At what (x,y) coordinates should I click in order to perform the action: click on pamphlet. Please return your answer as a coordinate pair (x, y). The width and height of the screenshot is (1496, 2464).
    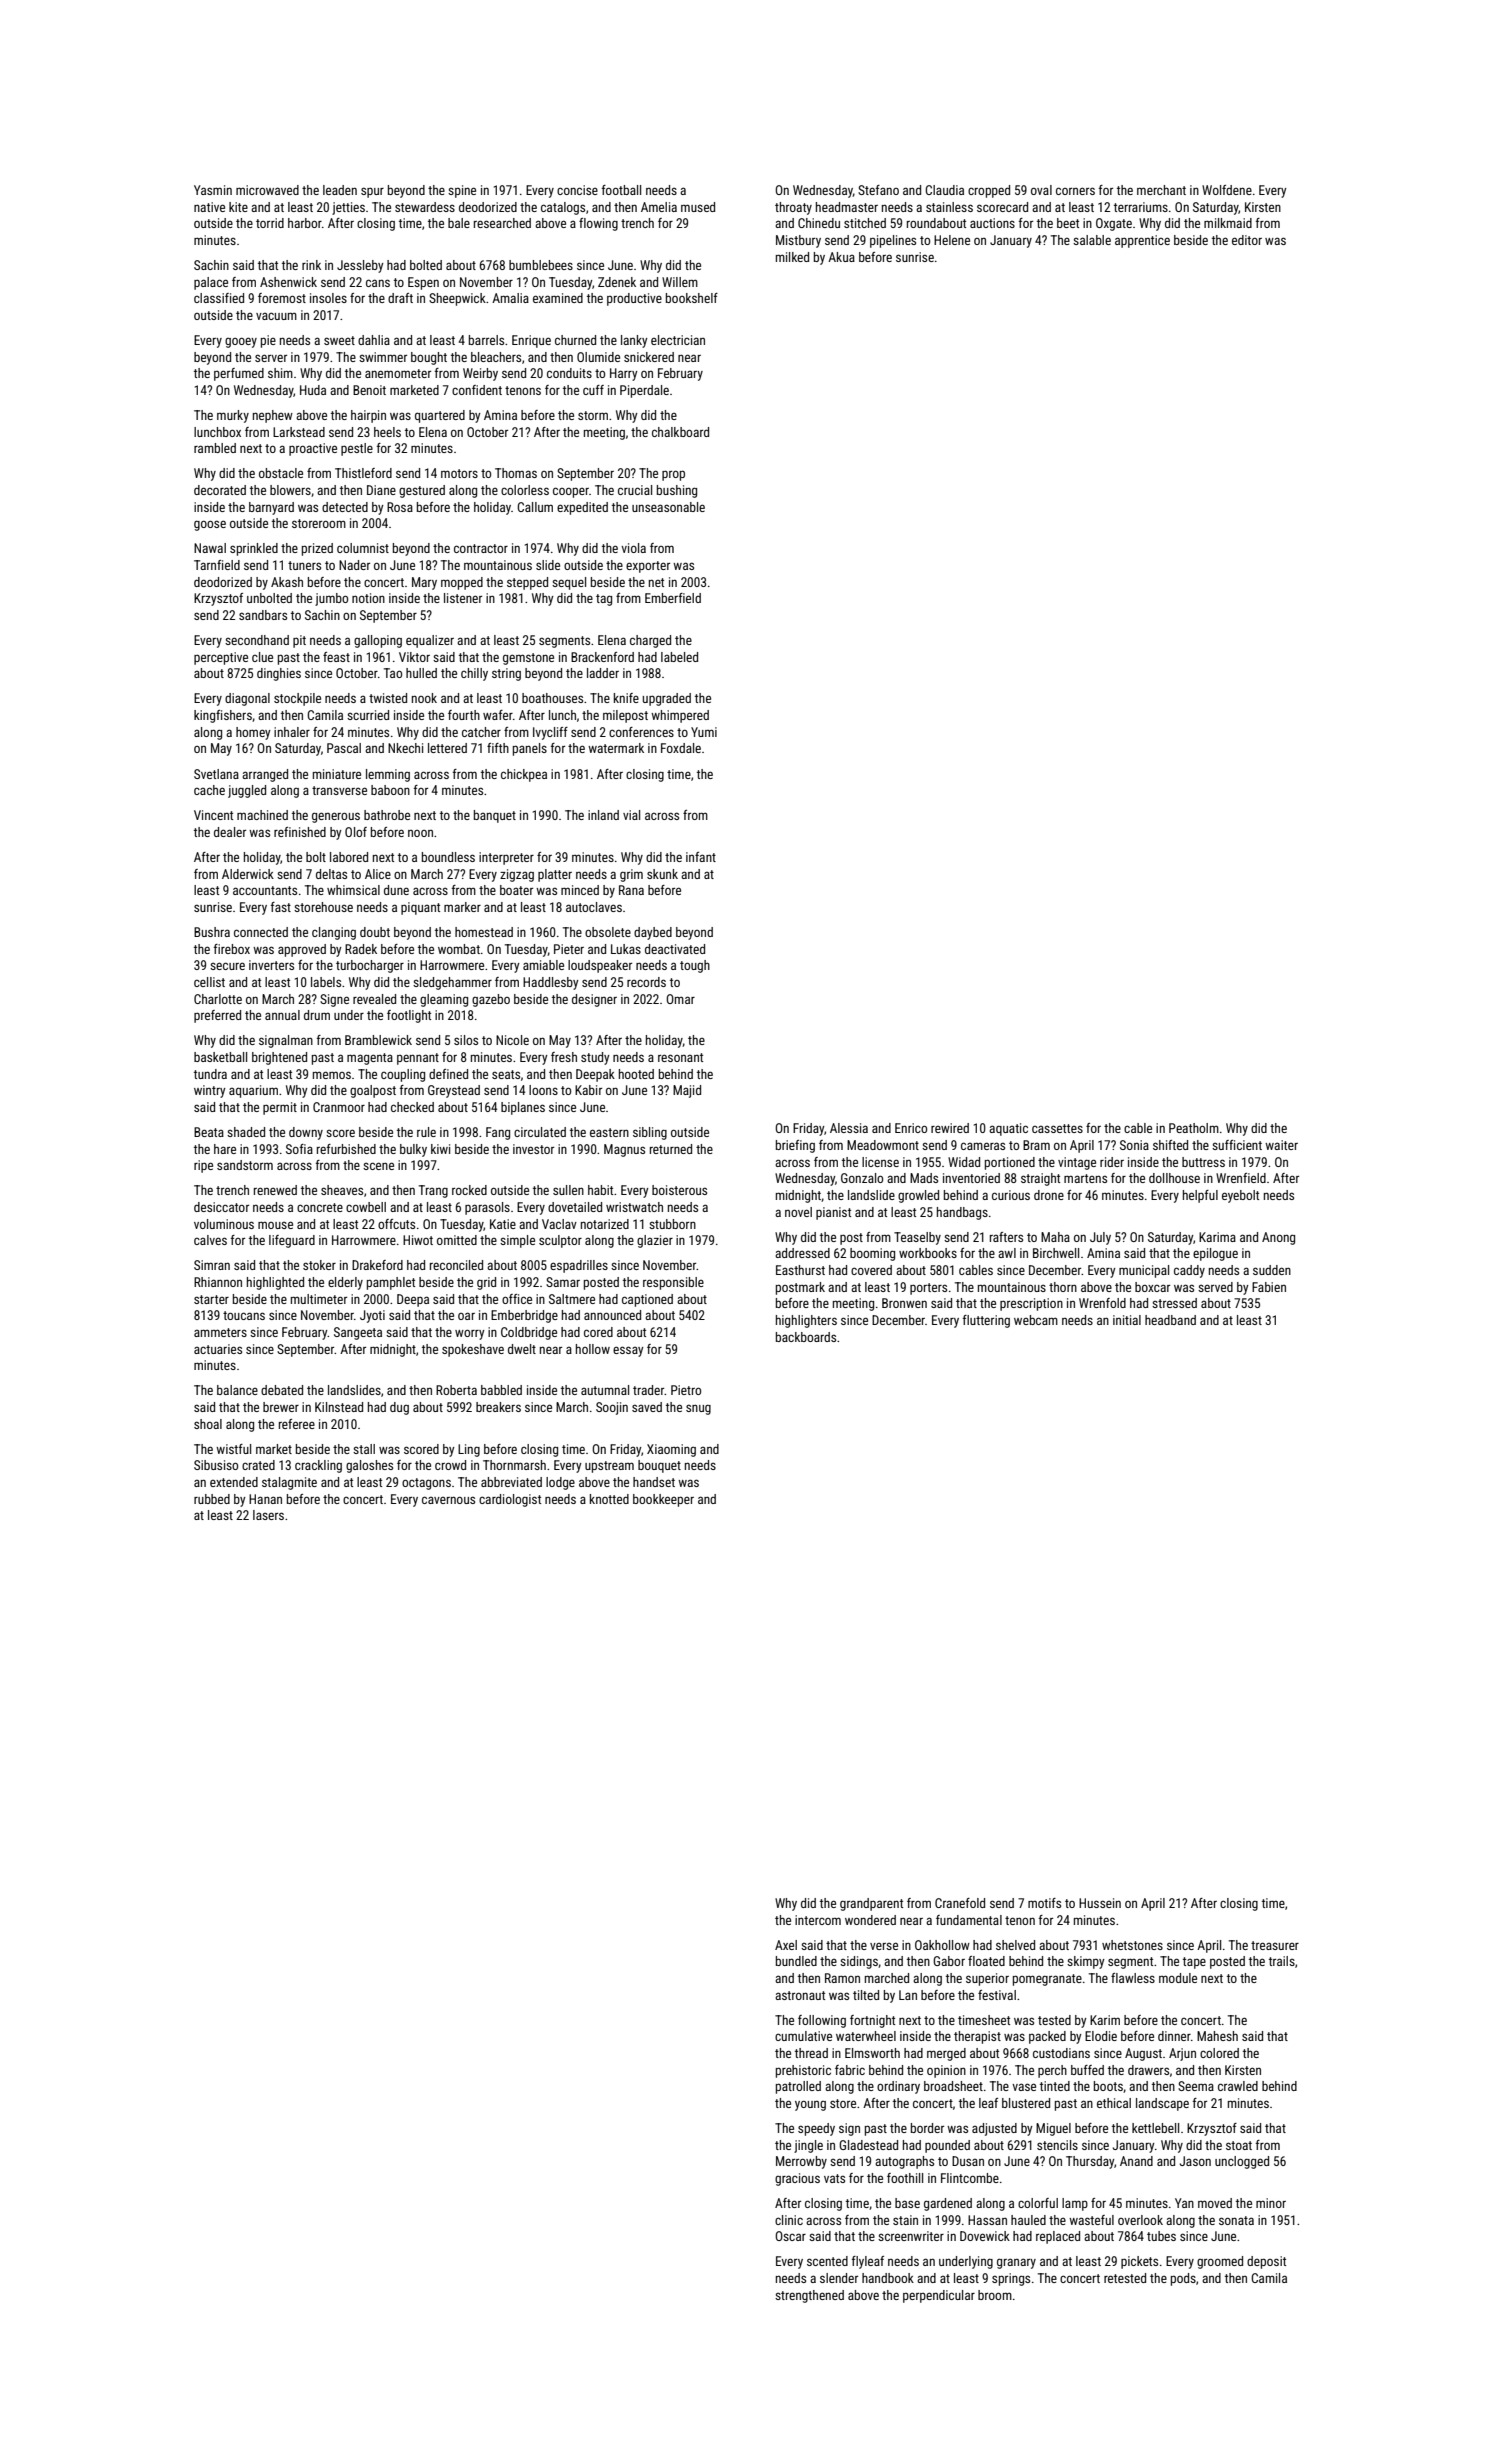
    Looking at the image, I should click on (391, 1283).
